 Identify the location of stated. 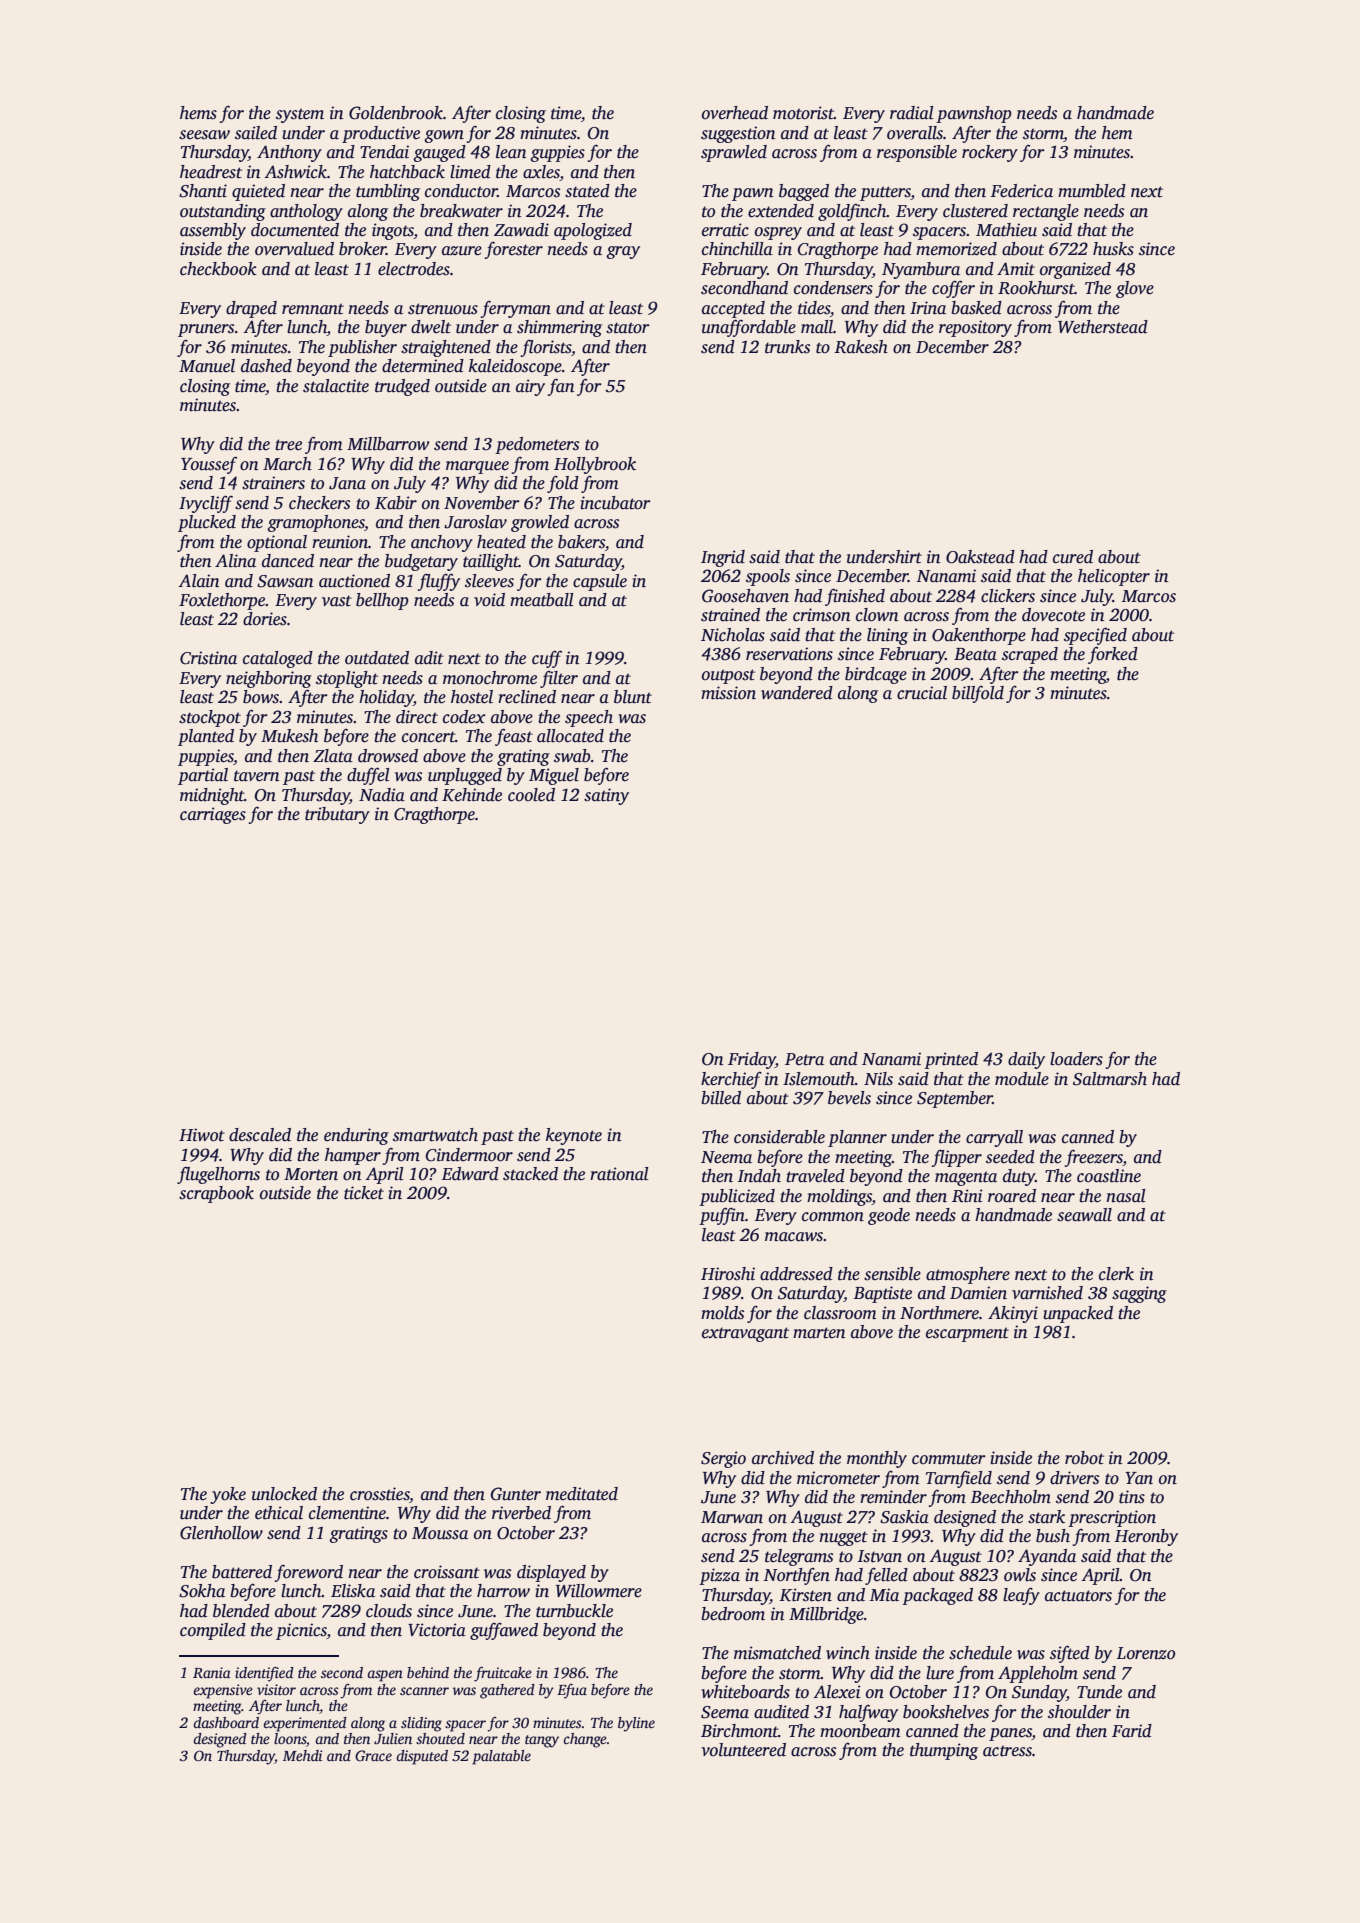
(587, 191).
